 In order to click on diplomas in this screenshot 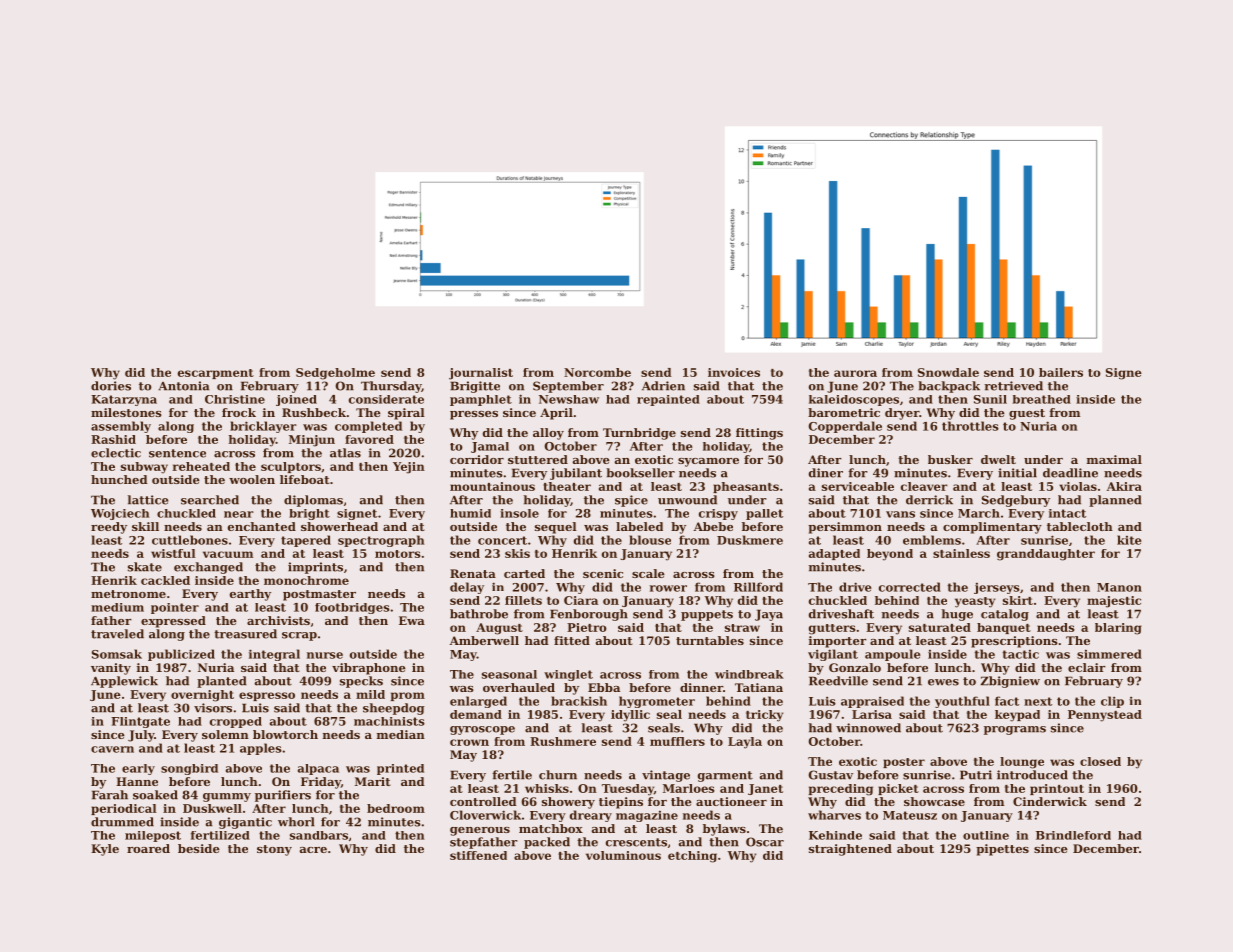, I will do `click(313, 501)`.
